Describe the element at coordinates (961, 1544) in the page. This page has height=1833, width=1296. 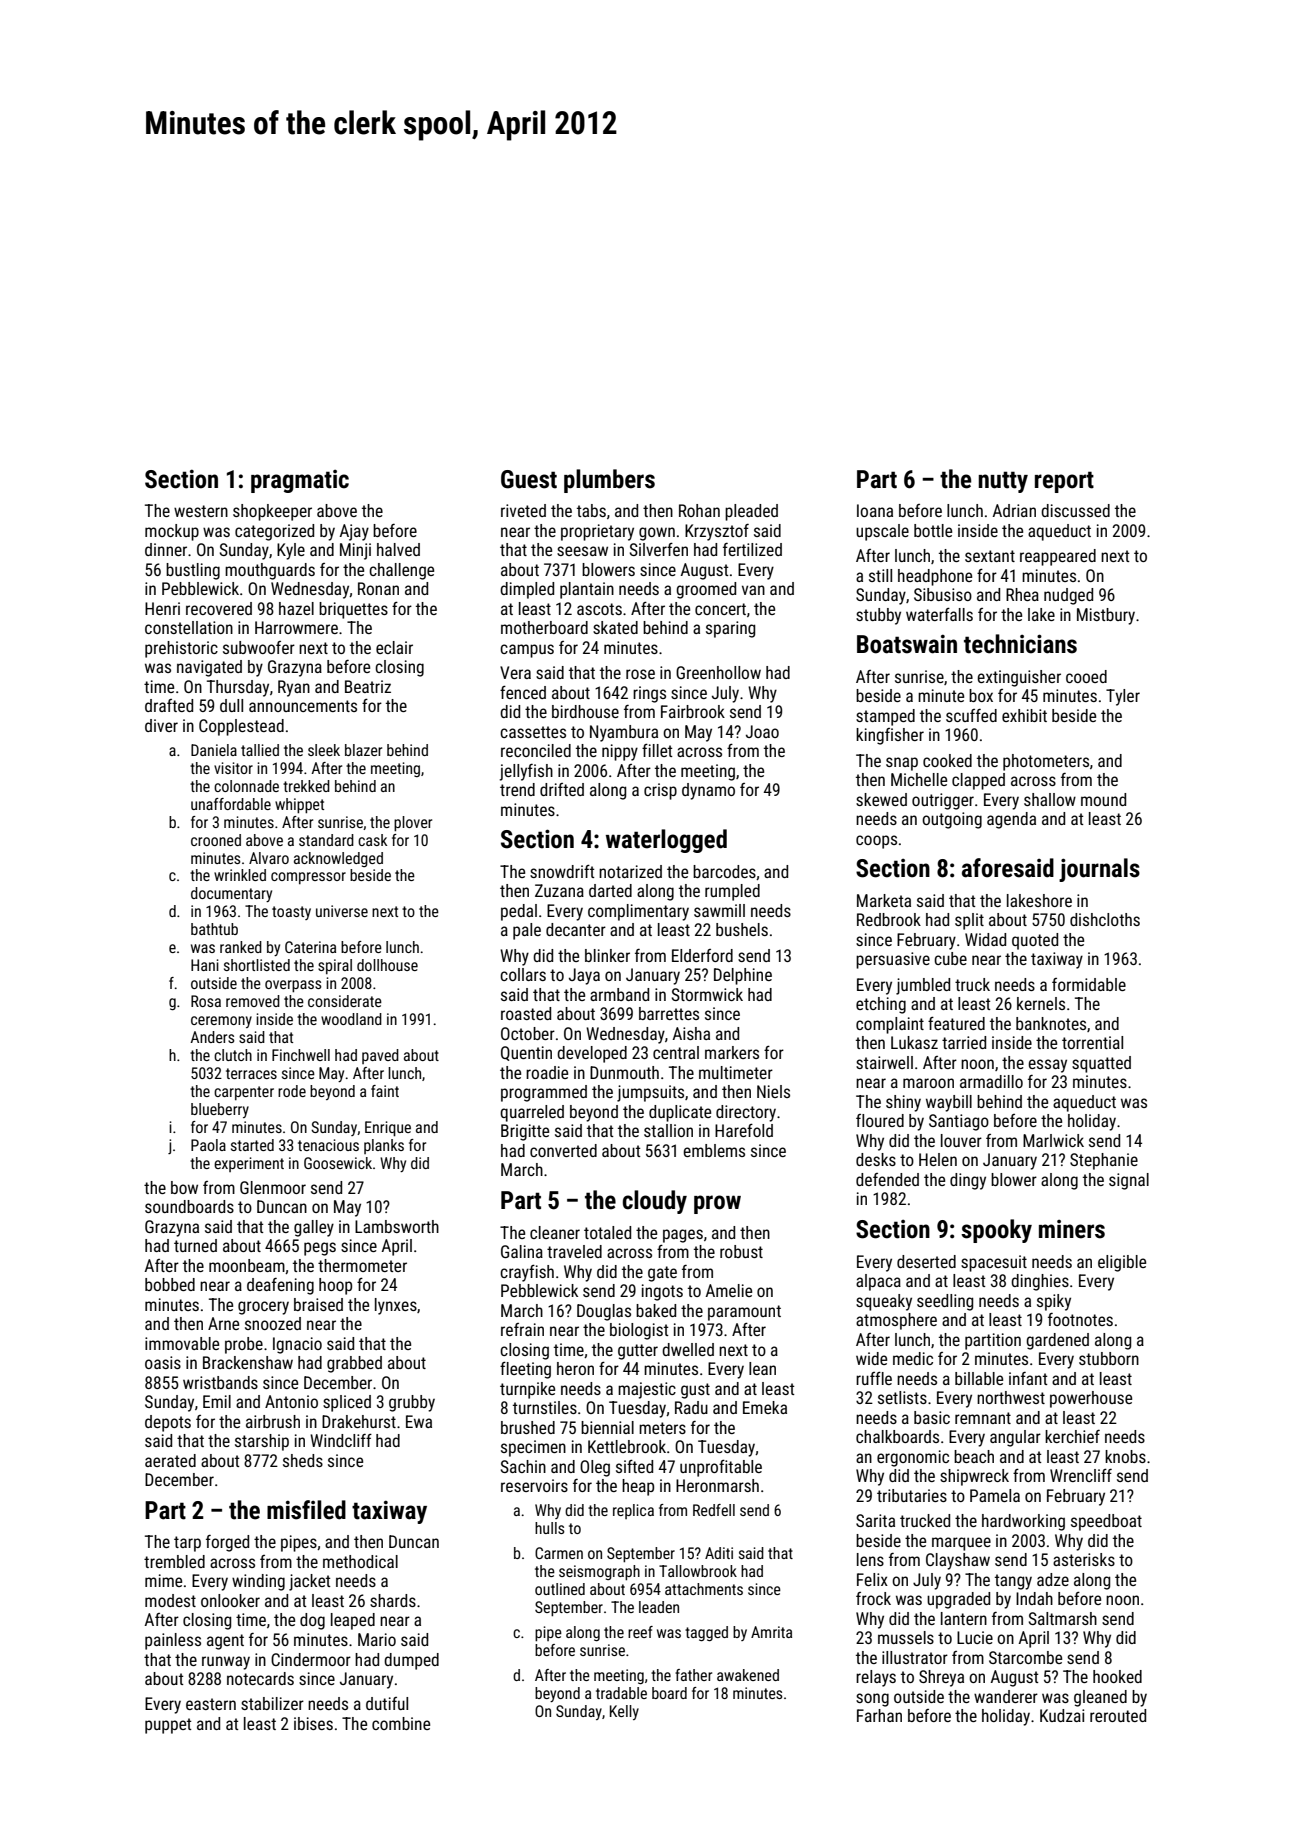
I see `marquee` at that location.
